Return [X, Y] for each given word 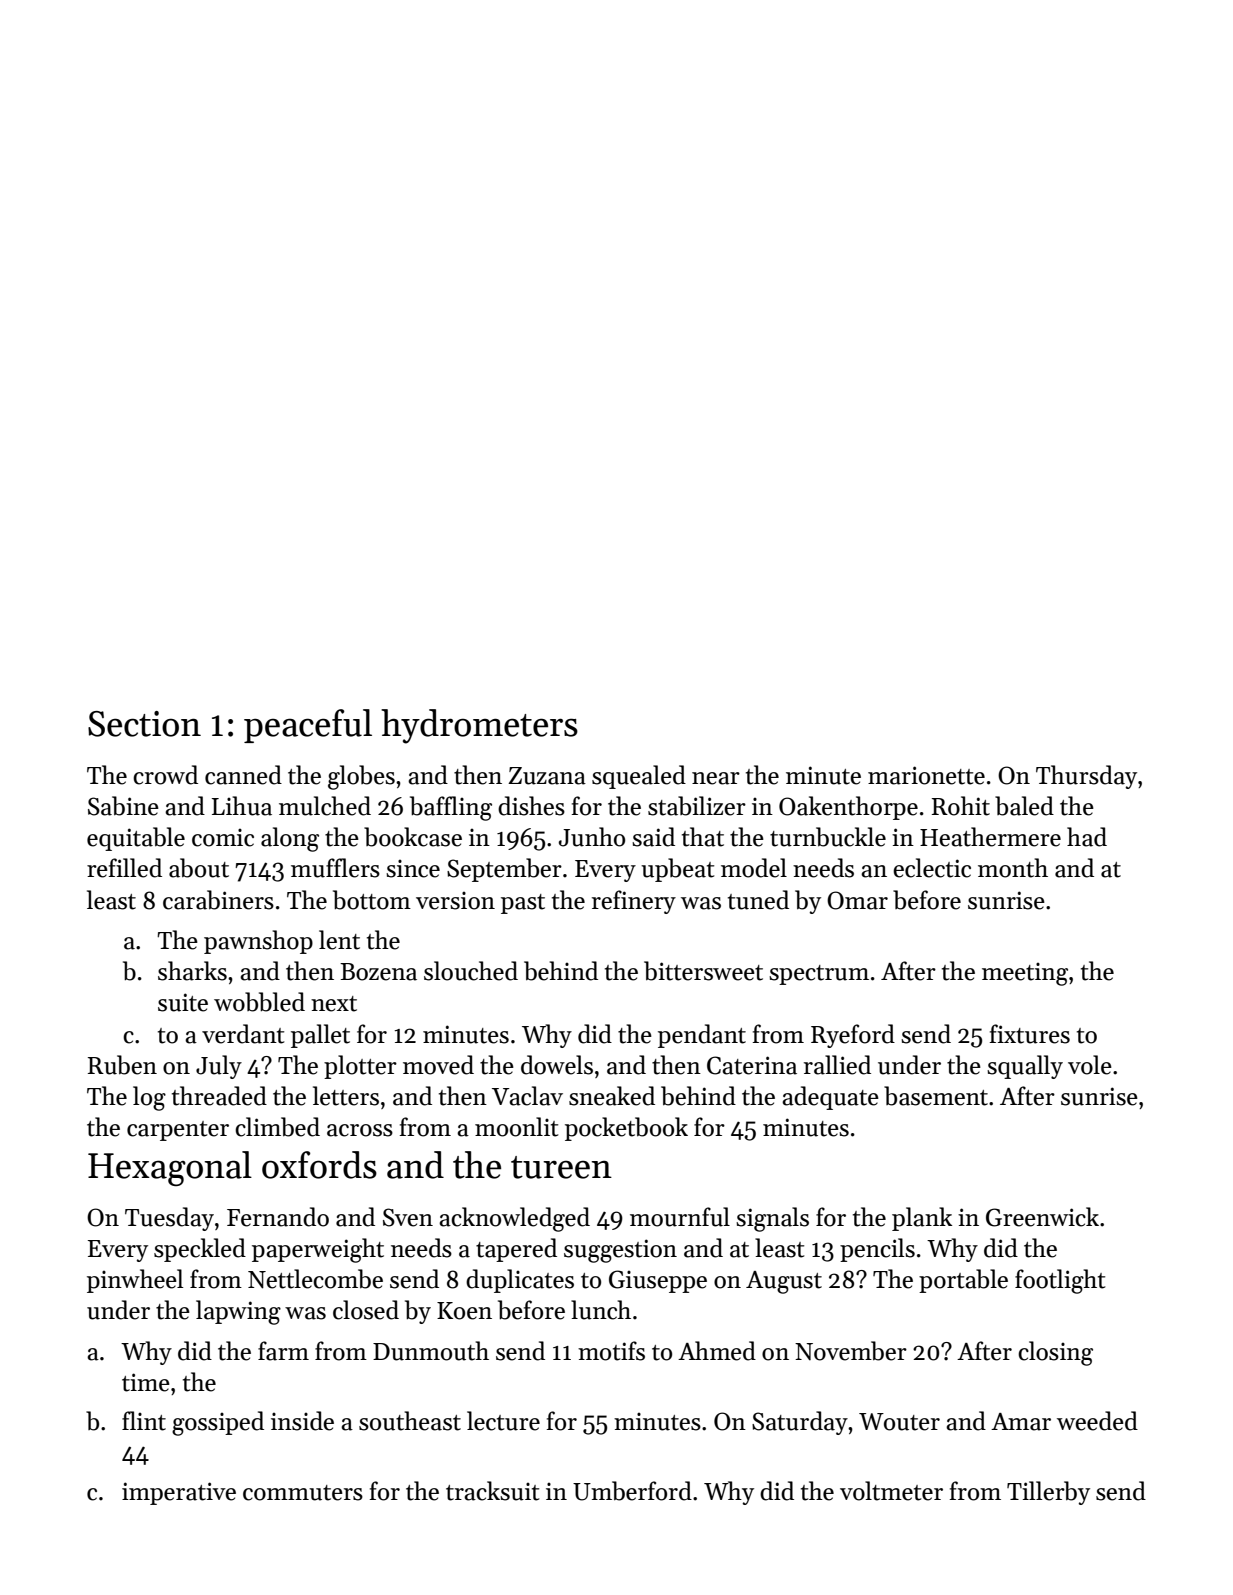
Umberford [632, 1491]
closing [1055, 1353]
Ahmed [717, 1351]
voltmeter [891, 1491]
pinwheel [135, 1281]
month [1013, 868]
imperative [179, 1493]
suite [183, 1002]
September [504, 870]
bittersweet [703, 971]
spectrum [819, 975]
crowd [165, 775]
